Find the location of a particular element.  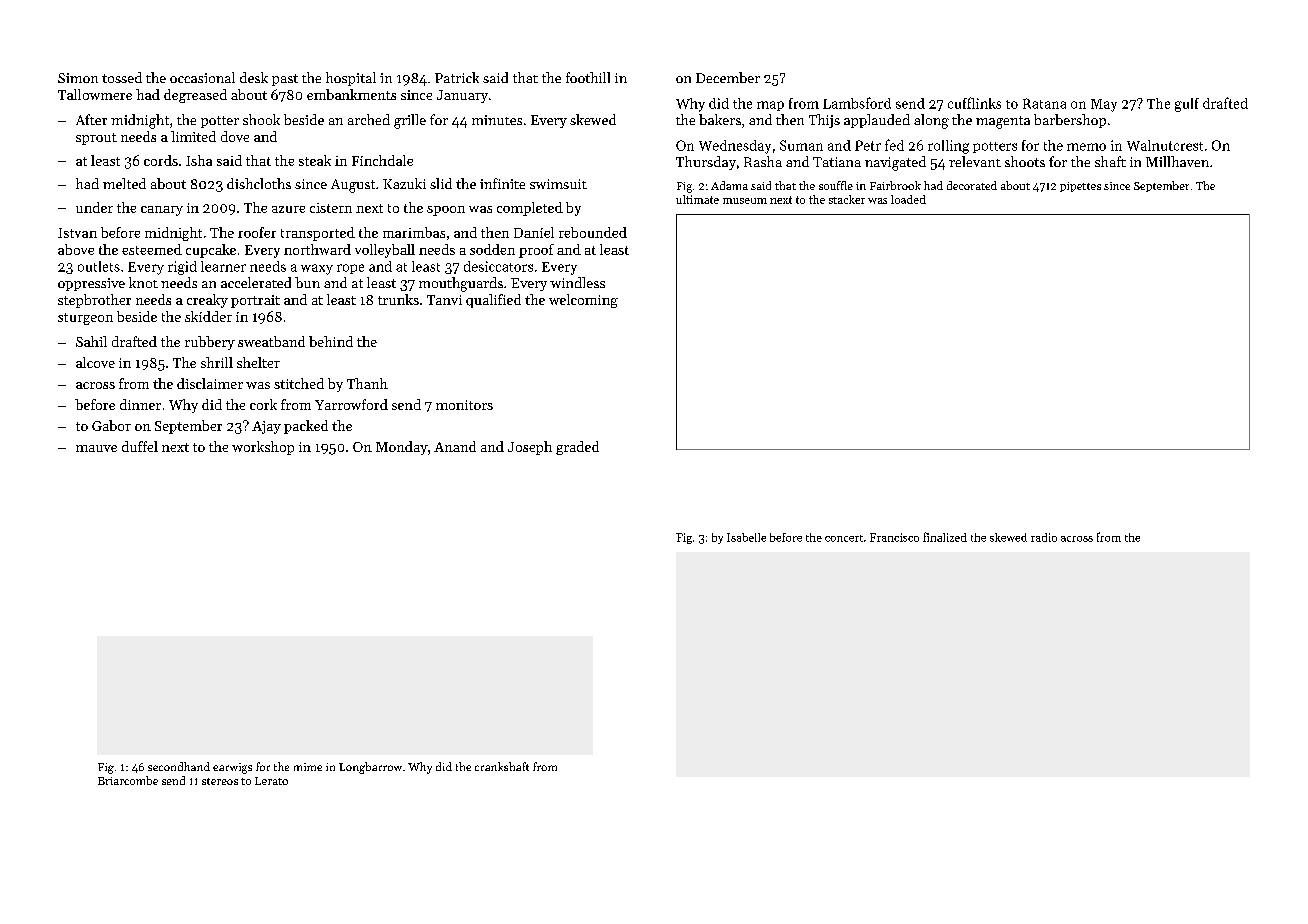

duffel is located at coordinates (140, 446).
